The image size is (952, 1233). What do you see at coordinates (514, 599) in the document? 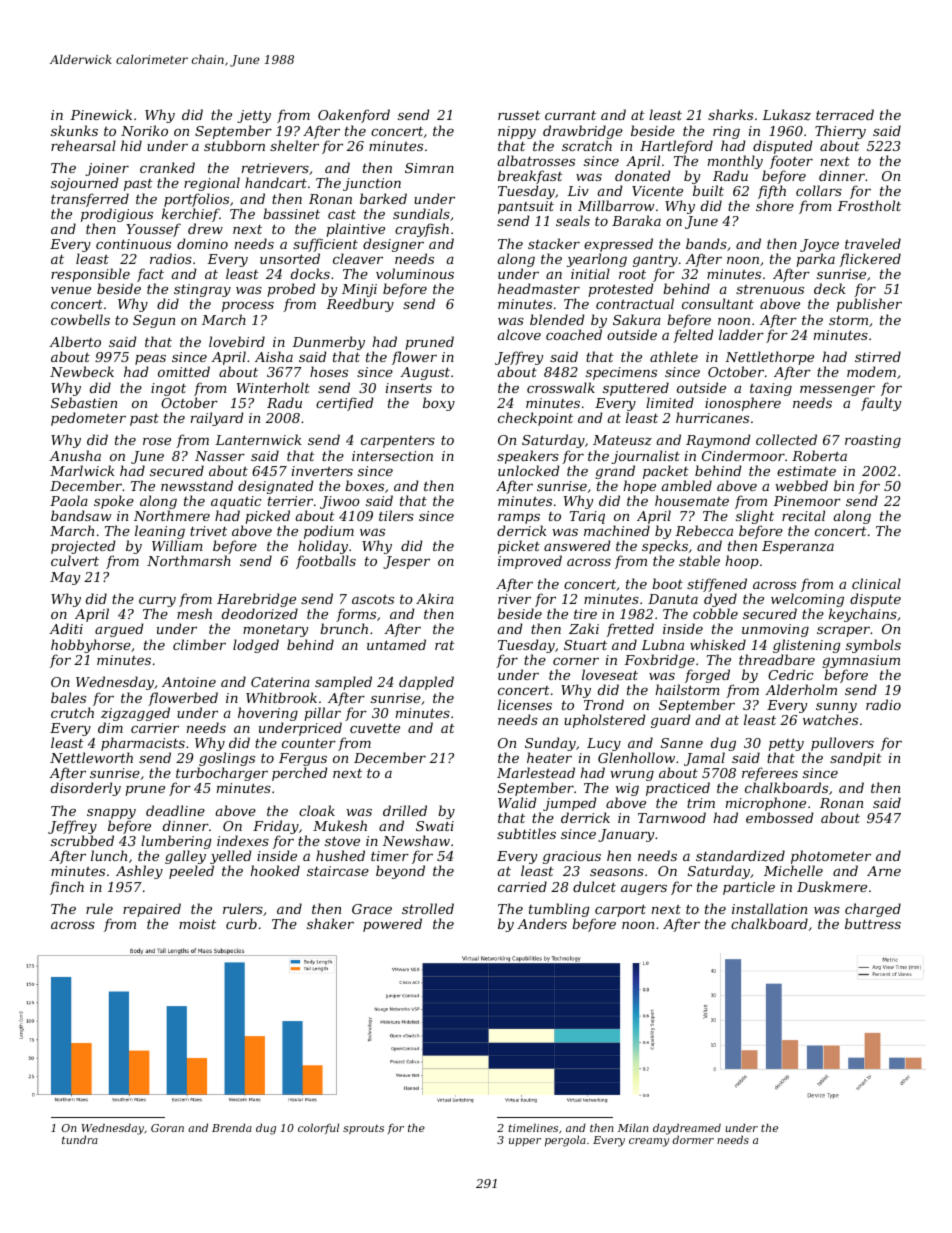
I see `river` at bounding box center [514, 599].
